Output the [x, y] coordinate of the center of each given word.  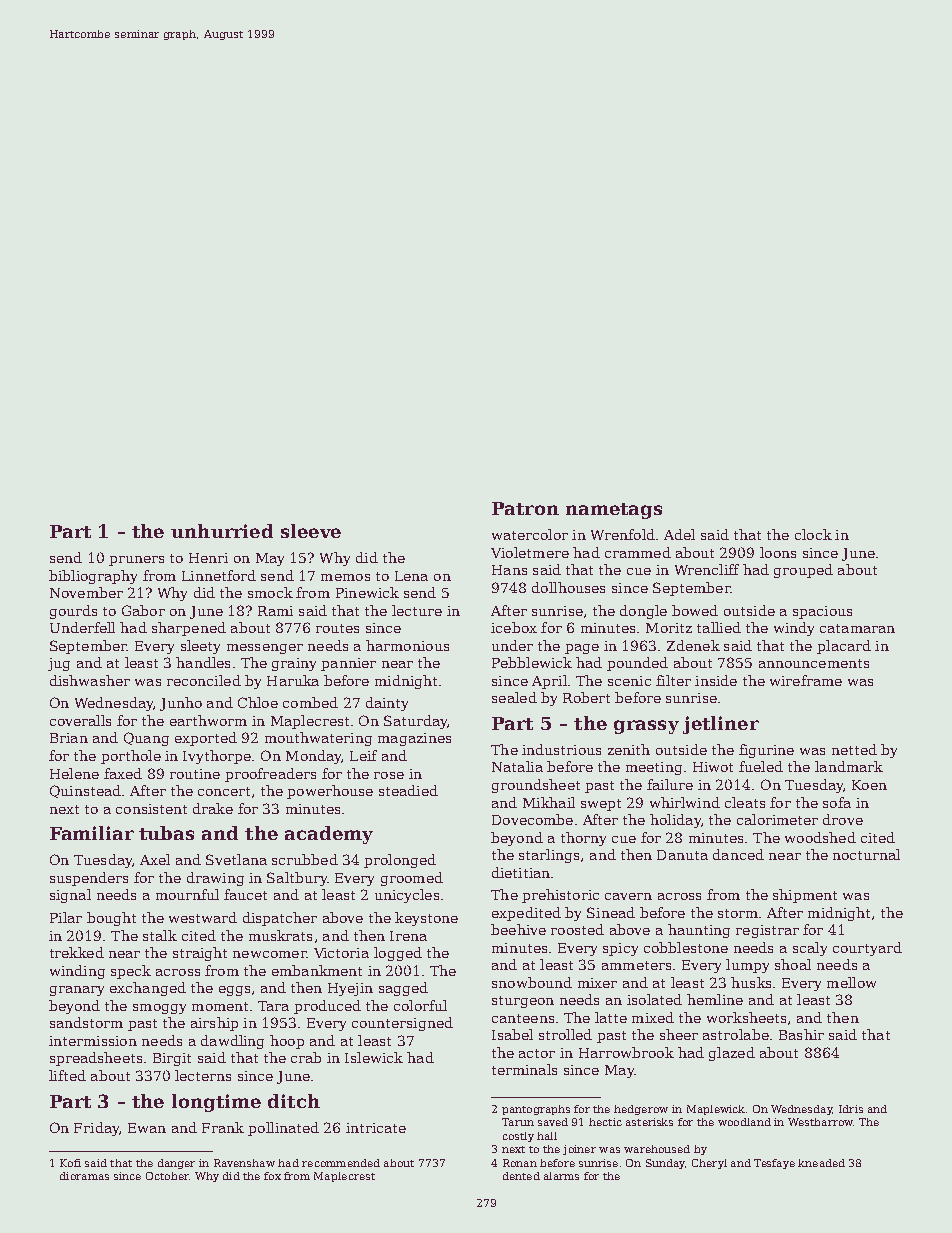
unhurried [222, 531]
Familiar [92, 833]
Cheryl [709, 1164]
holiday [675, 821]
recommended [341, 1163]
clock [813, 534]
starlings [549, 856]
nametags [614, 511]
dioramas [84, 1176]
